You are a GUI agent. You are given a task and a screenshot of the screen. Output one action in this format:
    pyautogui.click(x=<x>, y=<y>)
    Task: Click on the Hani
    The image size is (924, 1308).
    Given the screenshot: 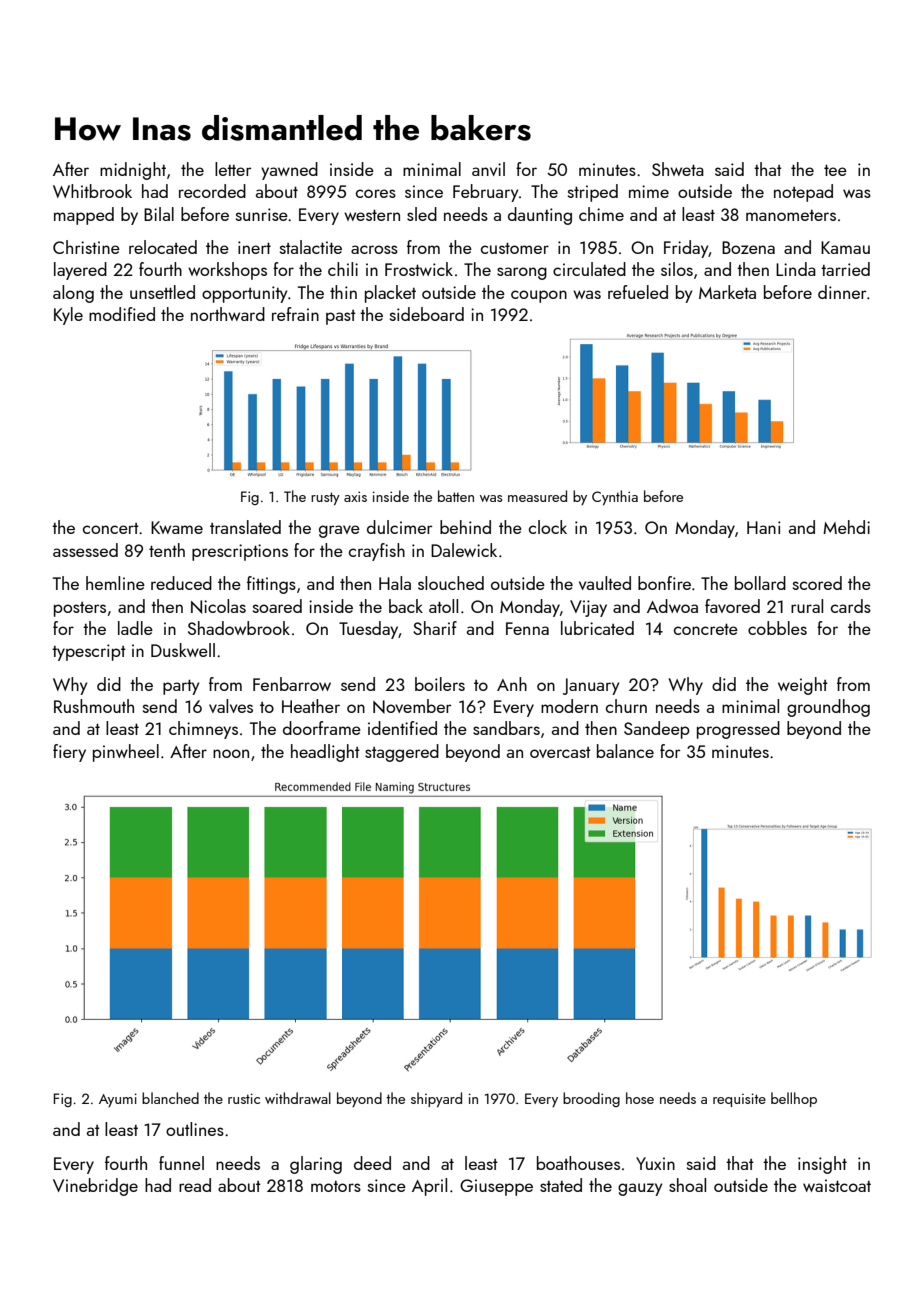 What is the action you would take?
    pyautogui.click(x=764, y=527)
